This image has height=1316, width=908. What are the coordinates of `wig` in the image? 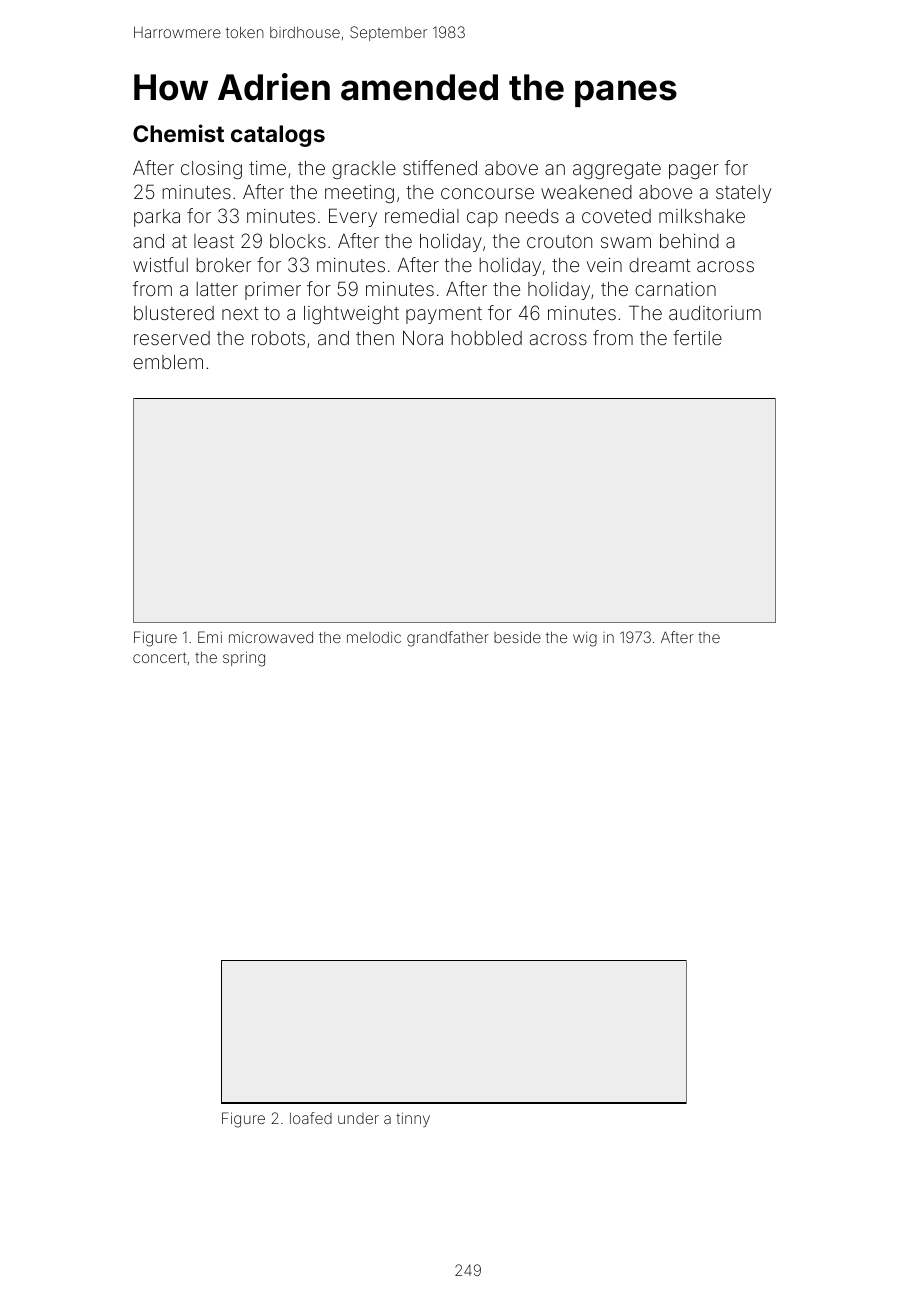 It's located at (585, 639).
